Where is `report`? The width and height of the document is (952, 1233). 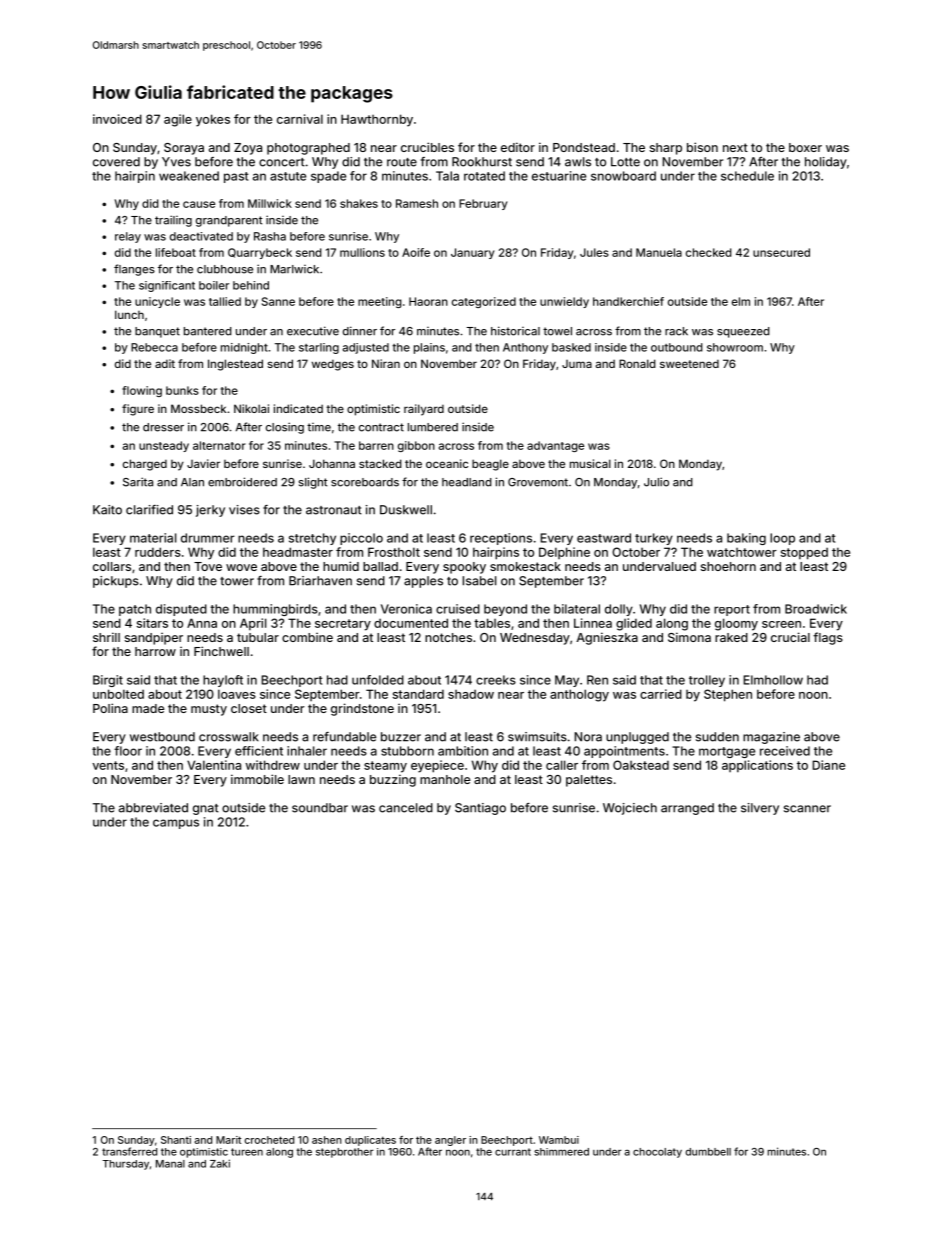 report is located at coordinates (732, 610).
